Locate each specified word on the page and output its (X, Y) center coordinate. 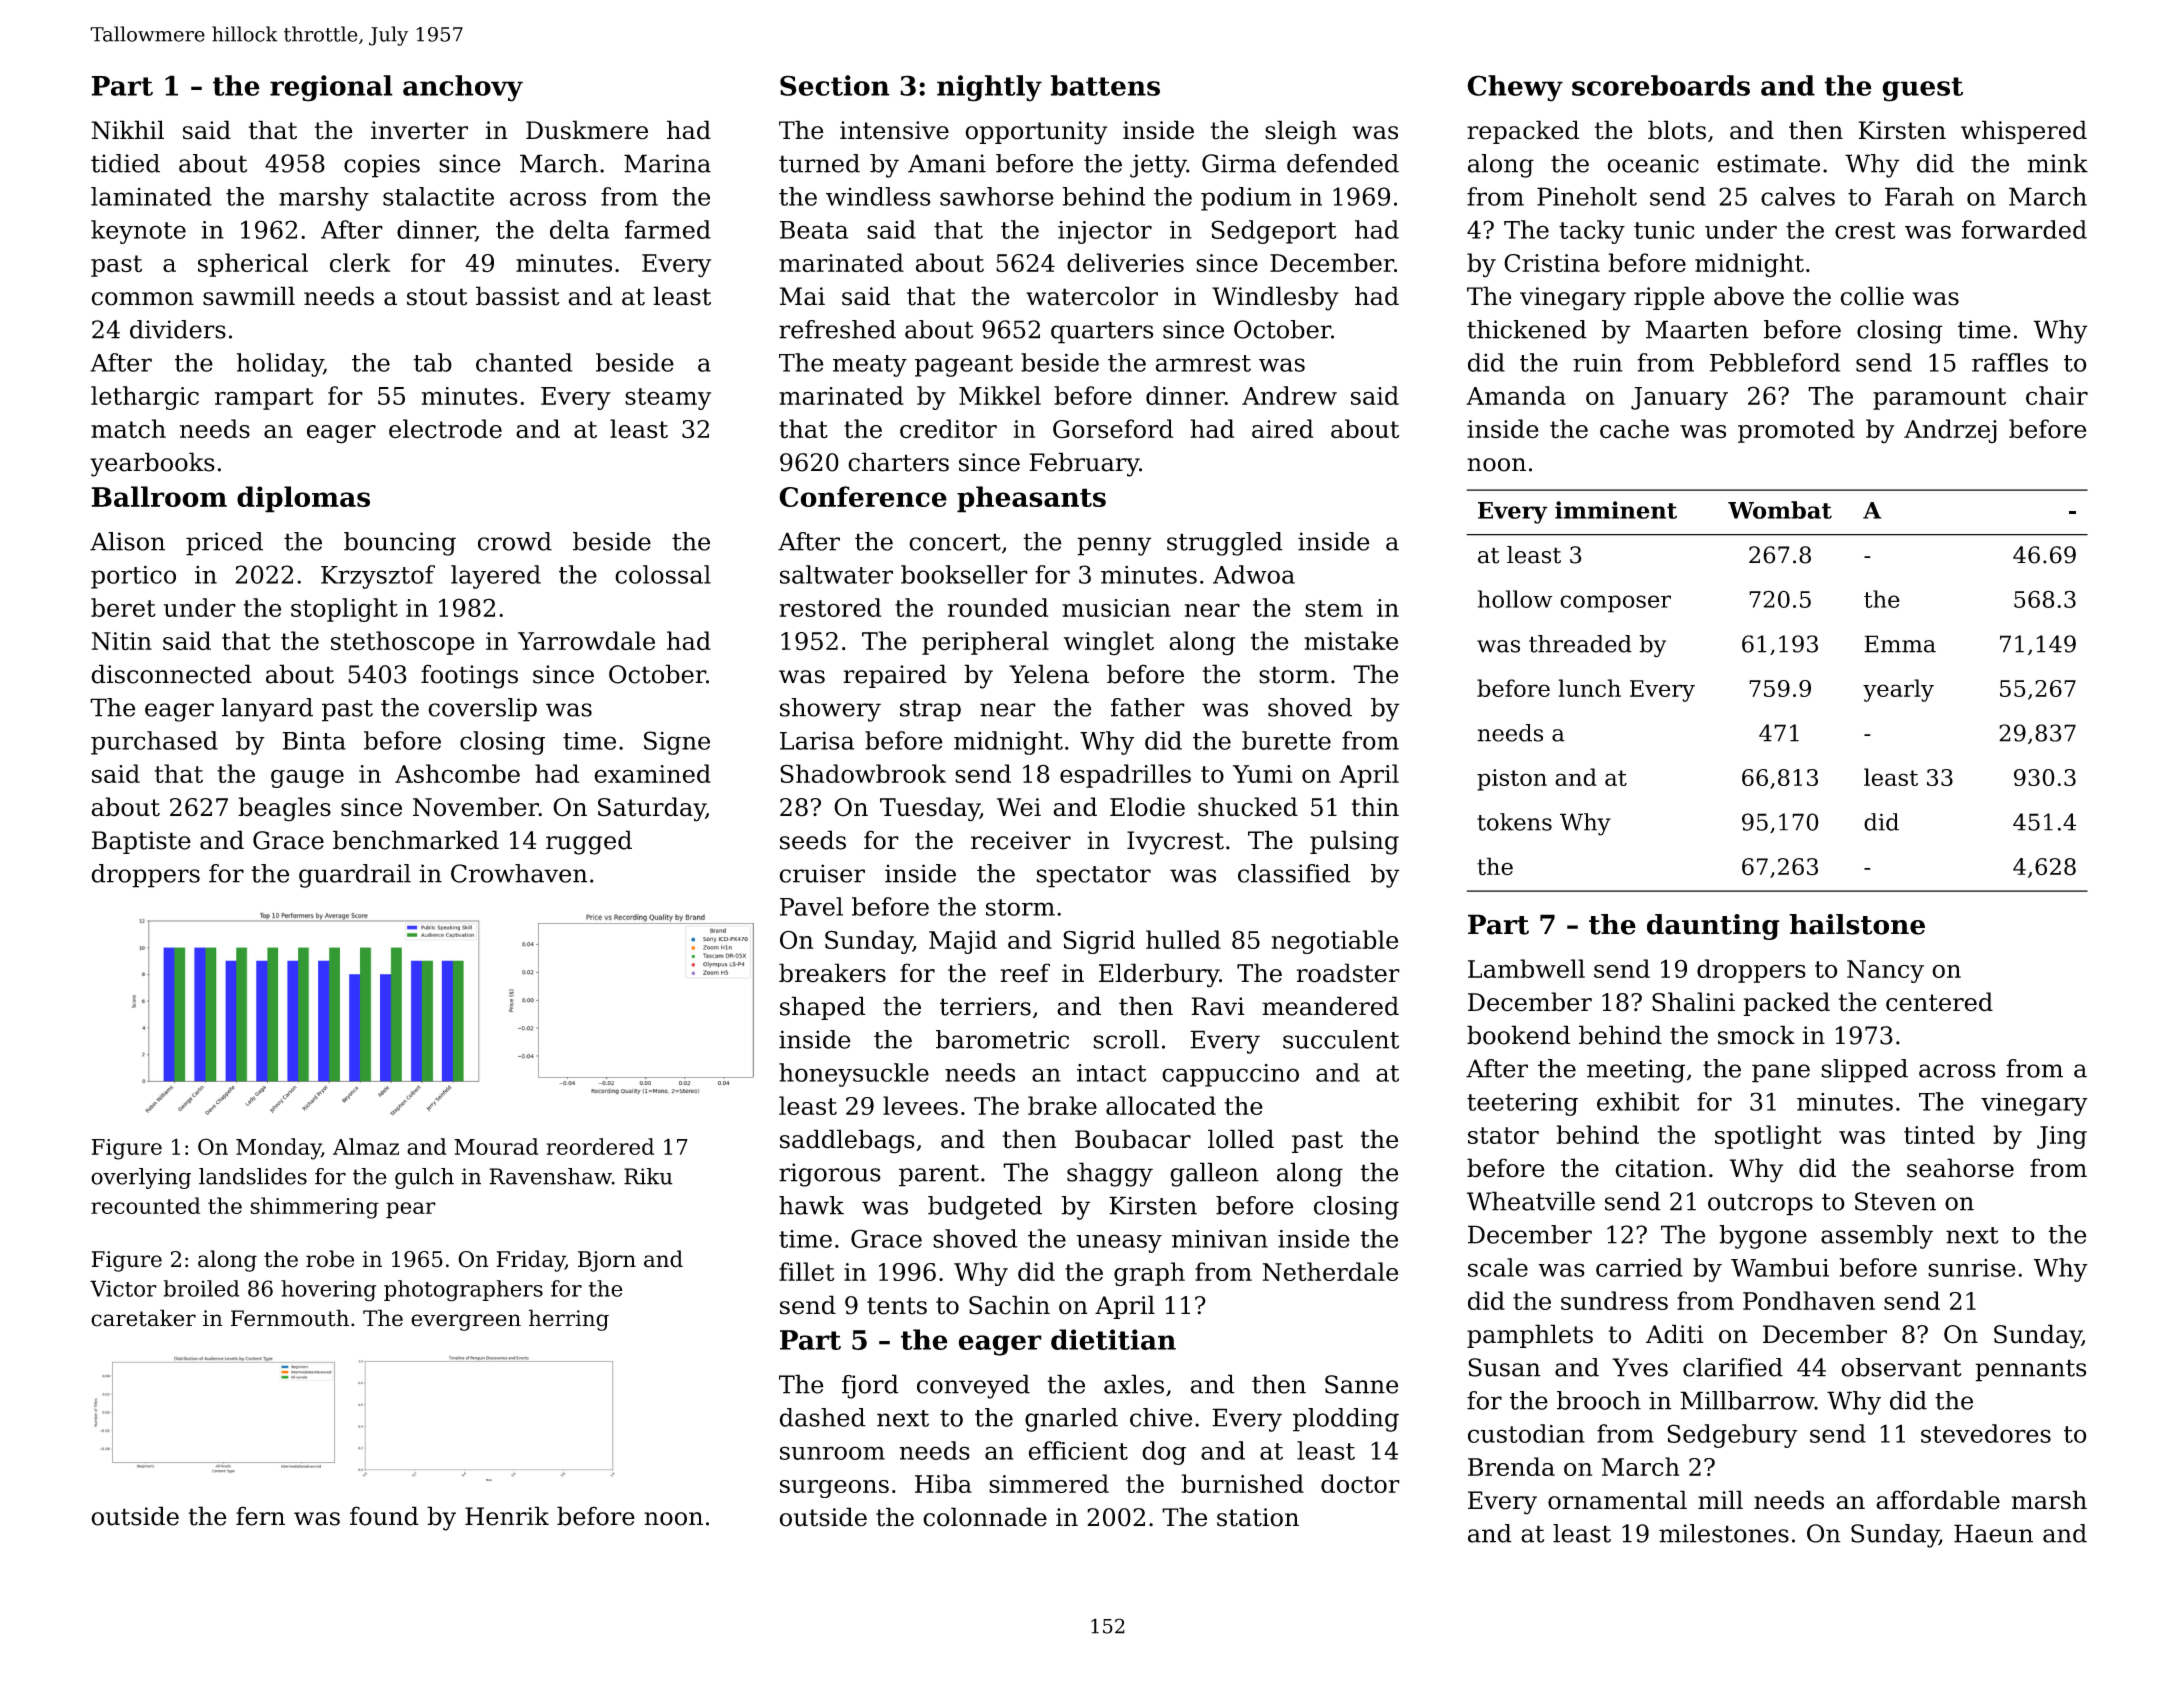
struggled (1225, 544)
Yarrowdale (586, 641)
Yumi (1262, 774)
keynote (138, 232)
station (1258, 1517)
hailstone (1857, 924)
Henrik (507, 1516)
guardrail (355, 876)
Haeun (1993, 1533)
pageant (964, 366)
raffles (2010, 362)
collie (1872, 296)
